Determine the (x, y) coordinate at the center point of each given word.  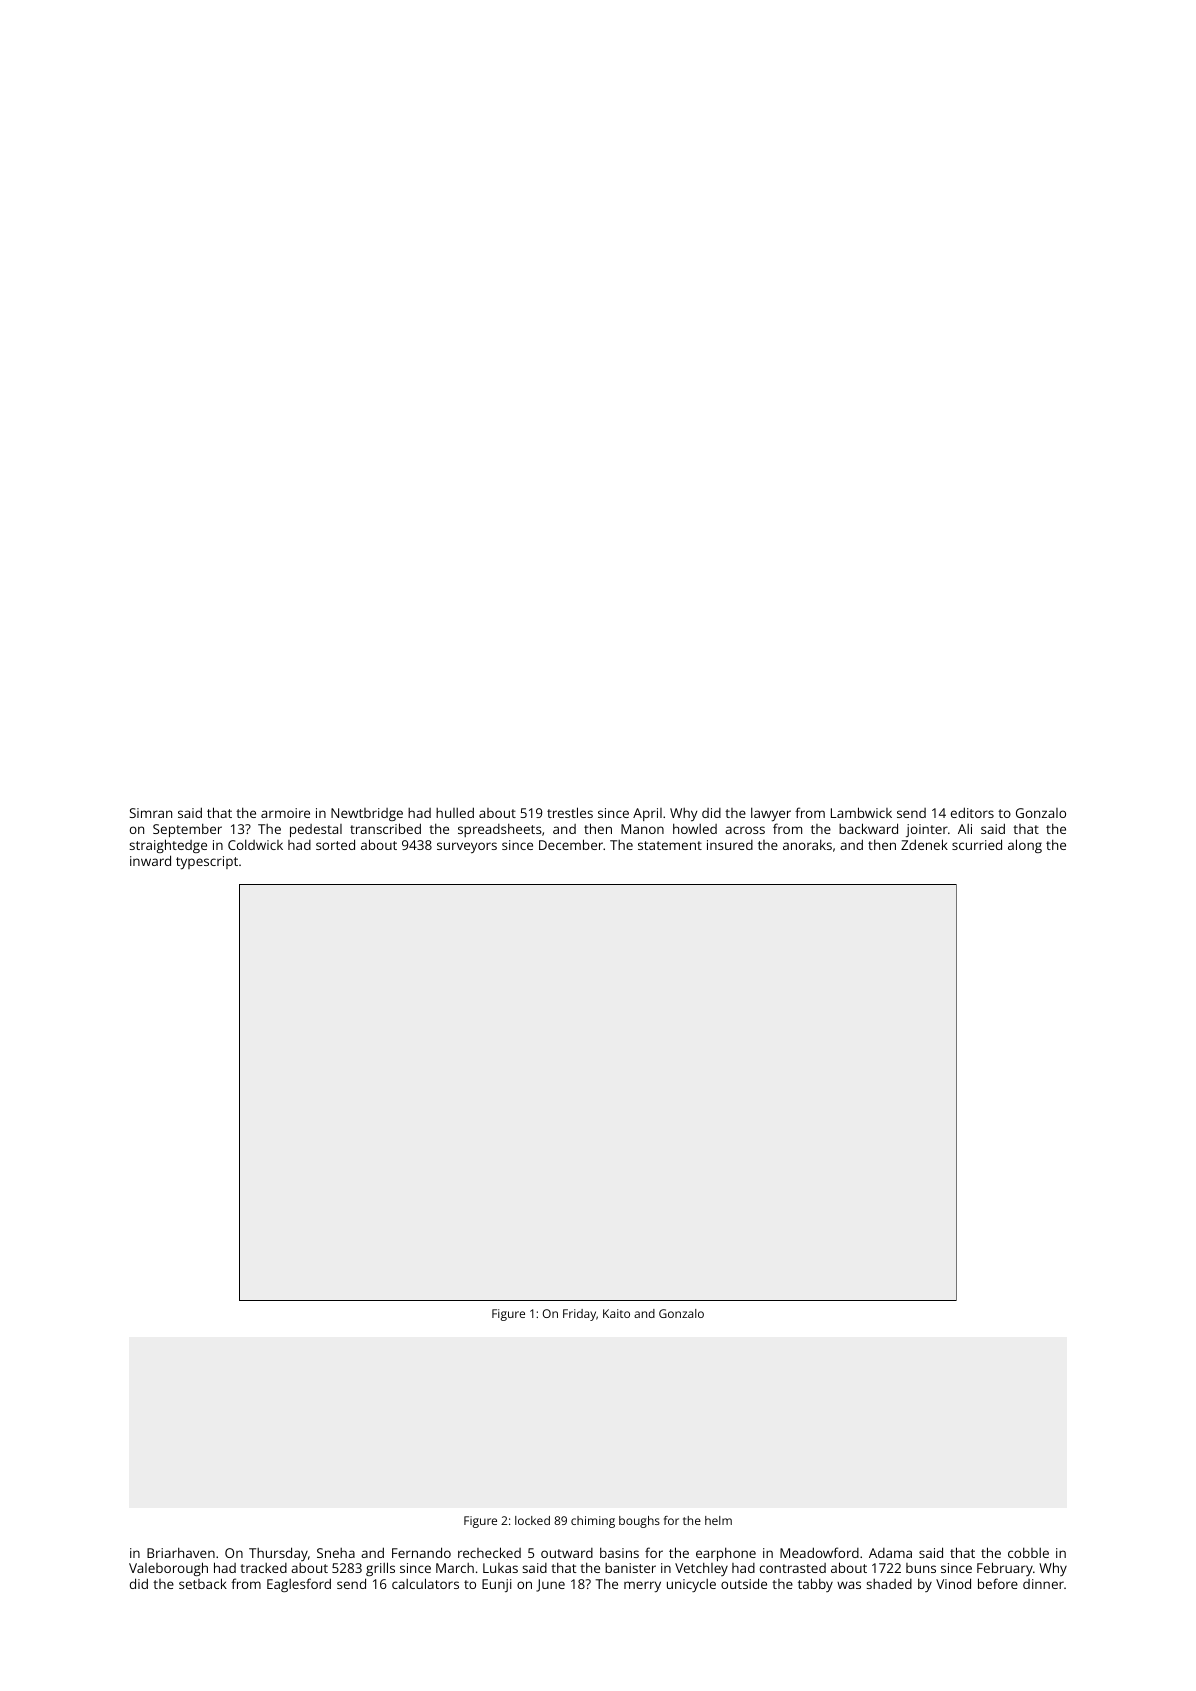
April (647, 814)
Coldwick (255, 845)
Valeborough (168, 1569)
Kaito (616, 1313)
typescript (207, 862)
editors (972, 812)
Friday (579, 1315)
